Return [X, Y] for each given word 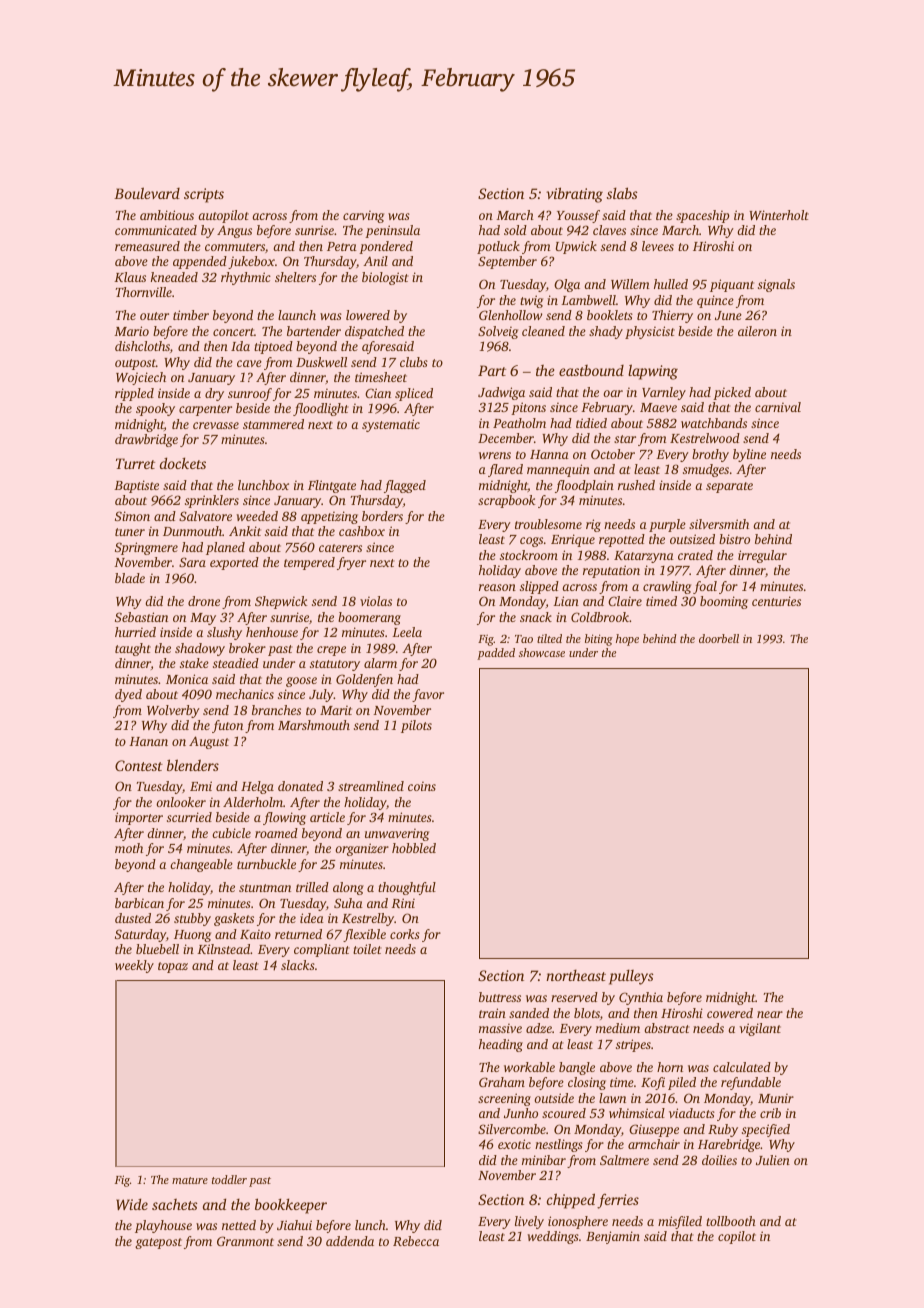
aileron [757, 331]
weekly [134, 966]
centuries [776, 601]
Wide [132, 1204]
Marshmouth [314, 725]
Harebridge [729, 1145]
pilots [416, 726]
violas [376, 601]
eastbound [591, 370]
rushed [636, 485]
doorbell [719, 638]
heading [501, 1045]
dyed [128, 695]
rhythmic [246, 278]
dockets [183, 463]
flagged [405, 486]
